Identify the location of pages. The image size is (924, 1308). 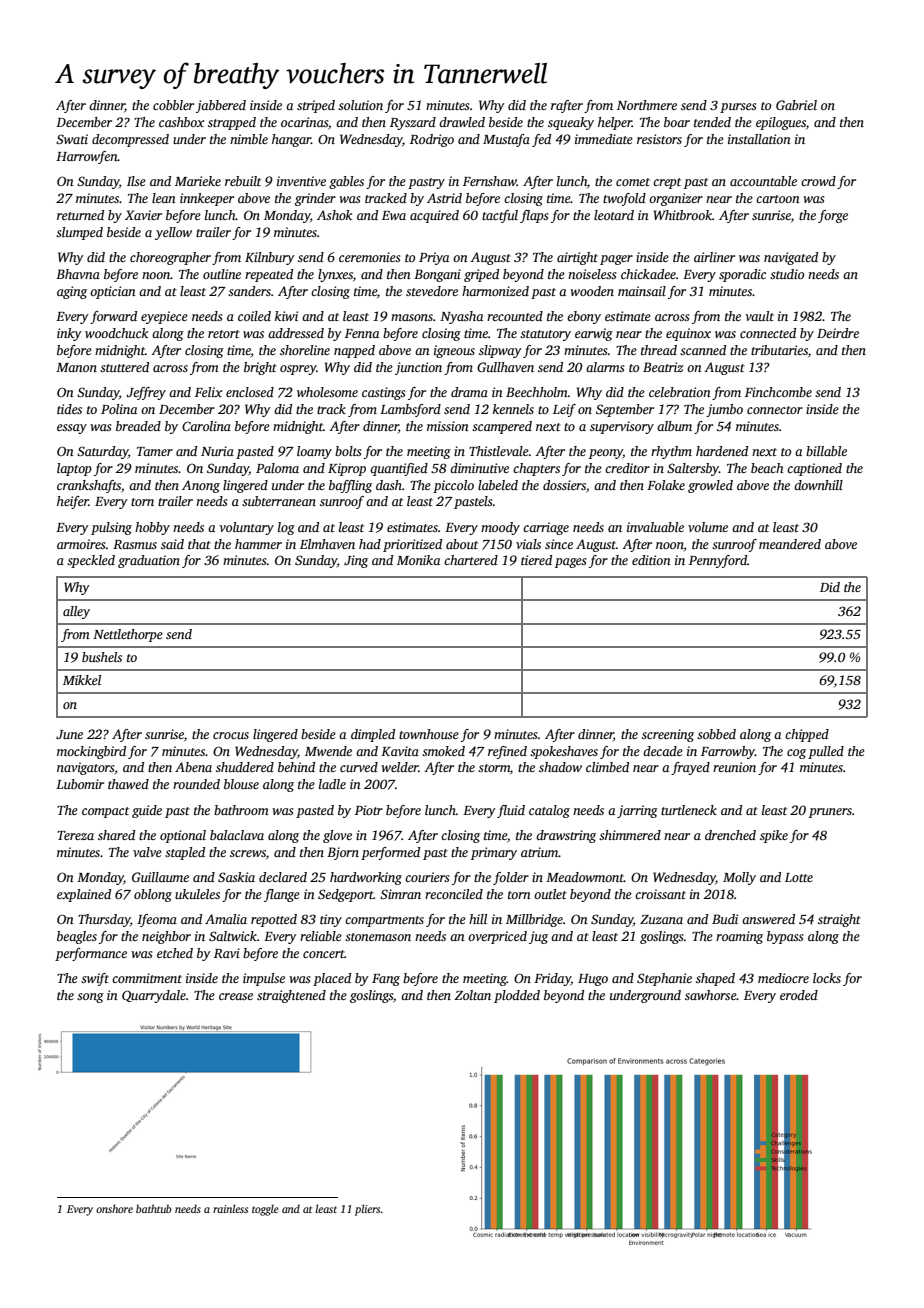
(570, 563).
